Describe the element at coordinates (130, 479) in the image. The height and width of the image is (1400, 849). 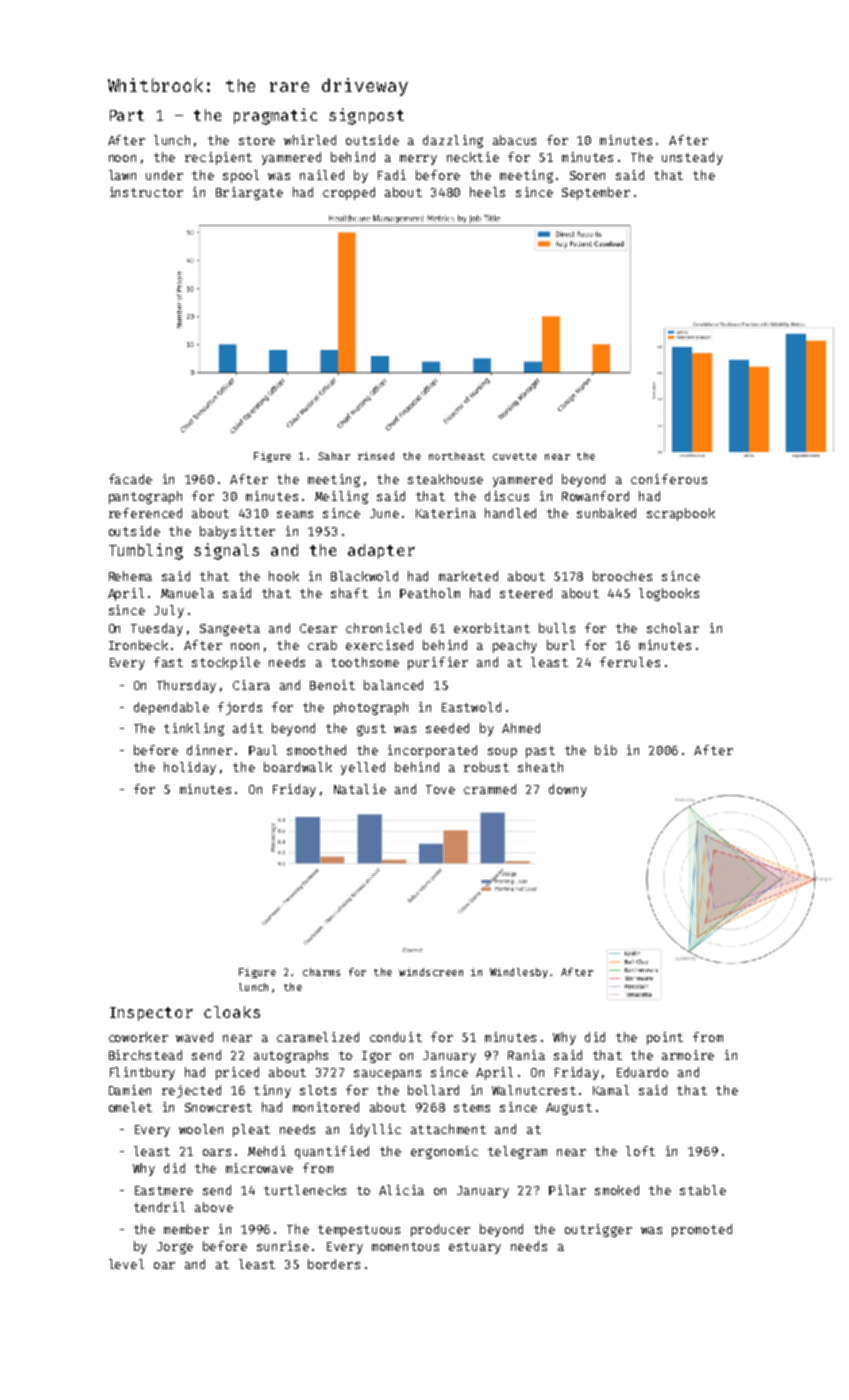
I see `facade` at that location.
